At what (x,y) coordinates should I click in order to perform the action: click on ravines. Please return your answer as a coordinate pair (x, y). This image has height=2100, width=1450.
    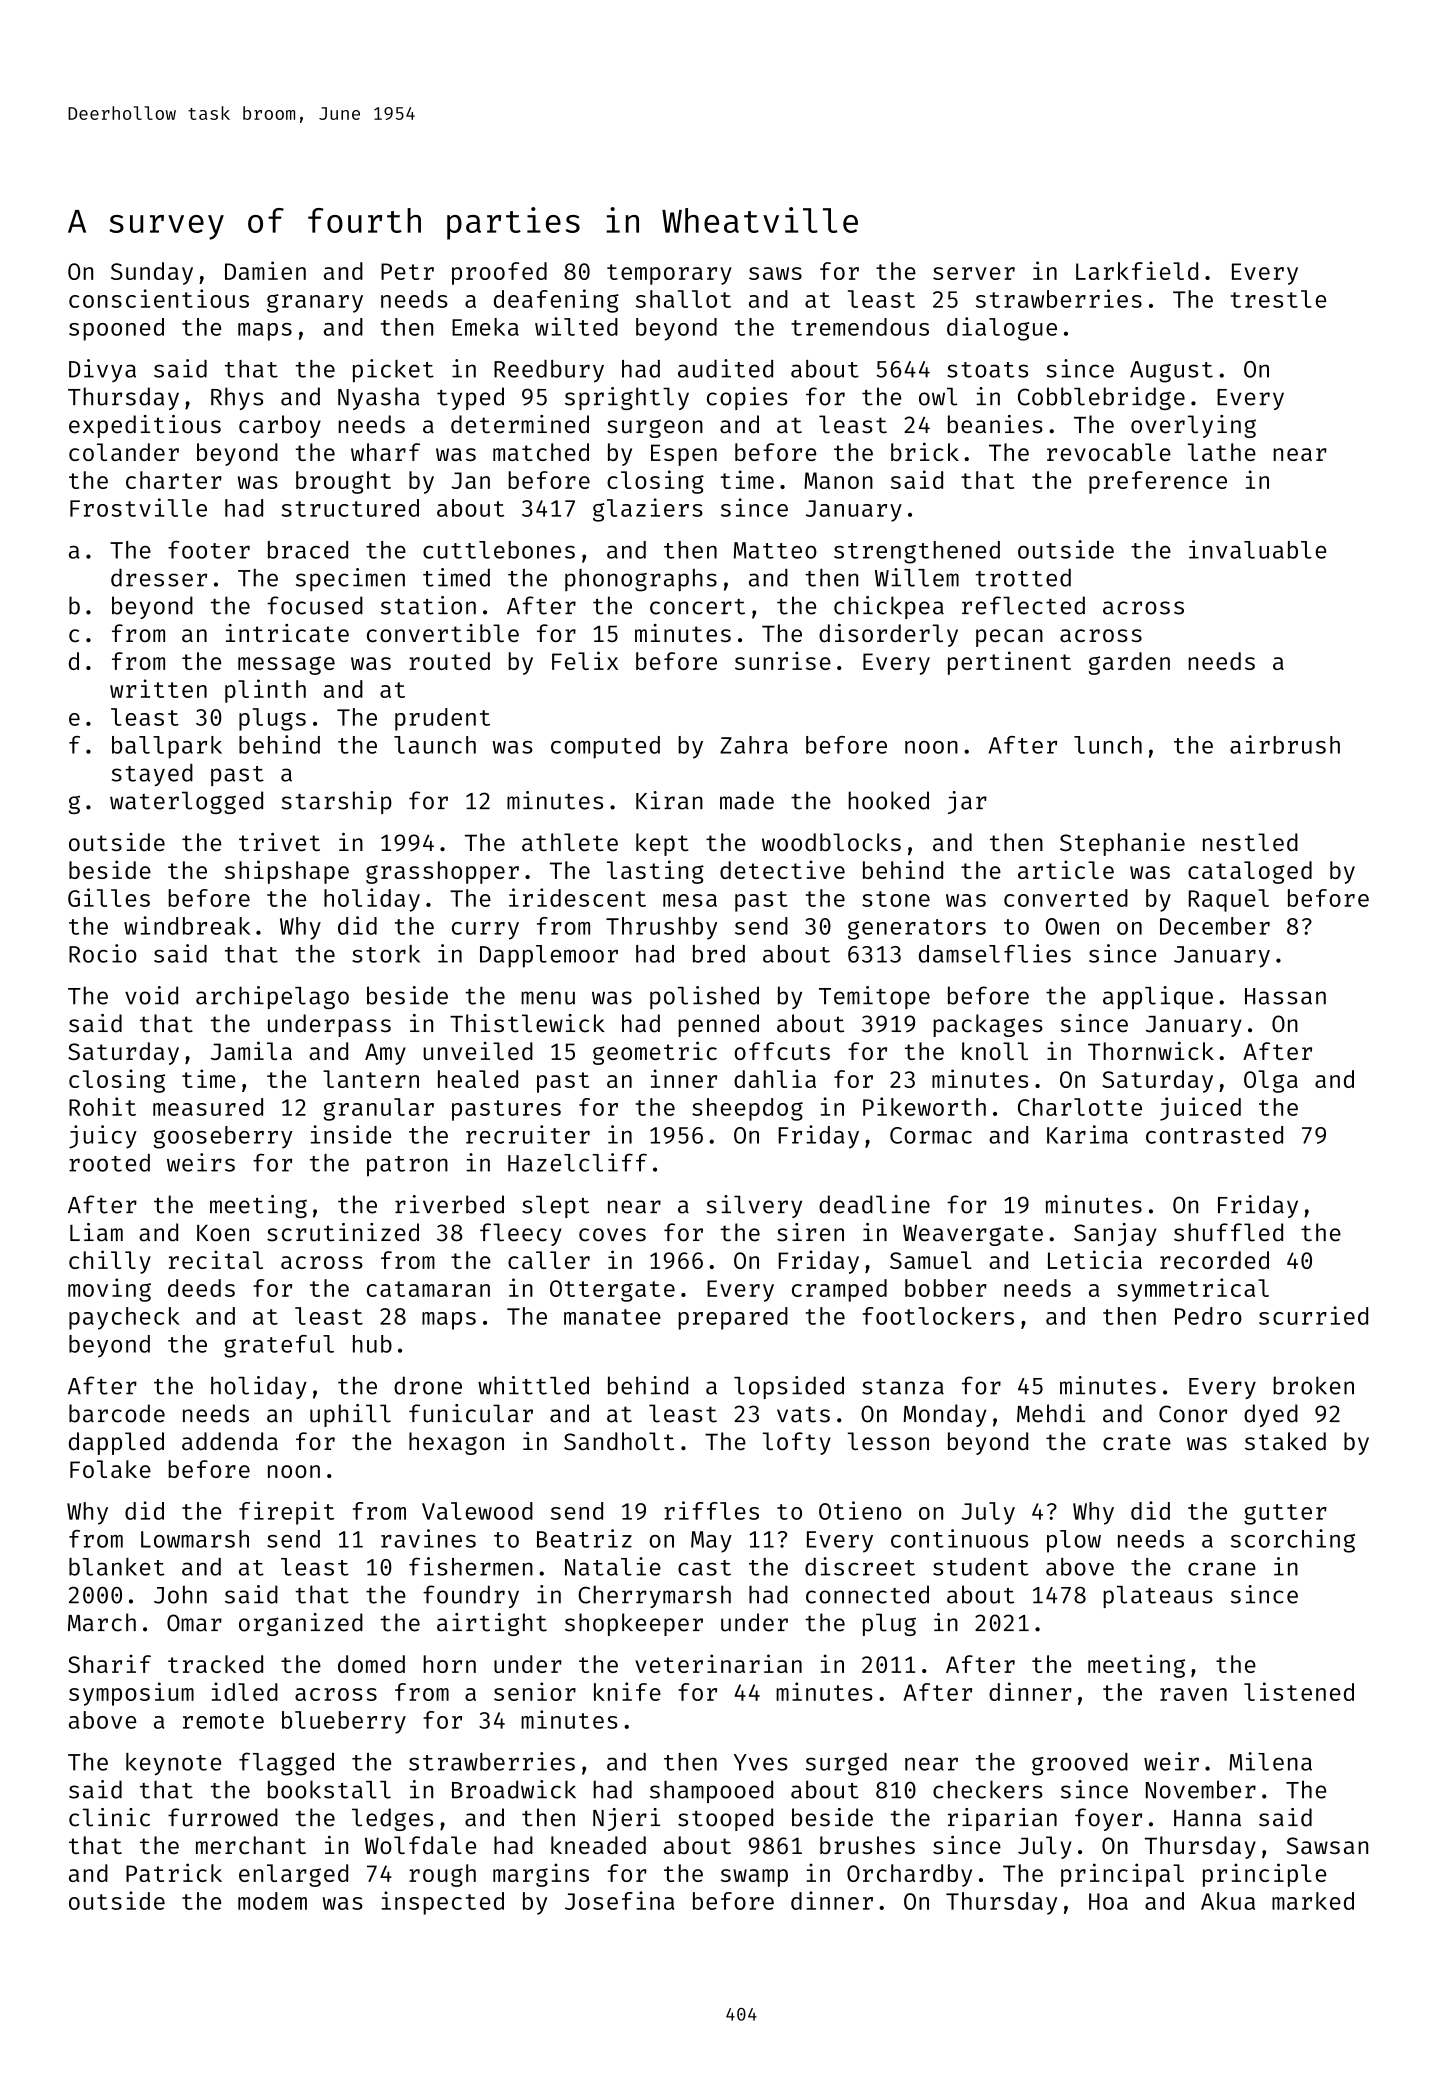
    Looking at the image, I should click on (428, 1538).
